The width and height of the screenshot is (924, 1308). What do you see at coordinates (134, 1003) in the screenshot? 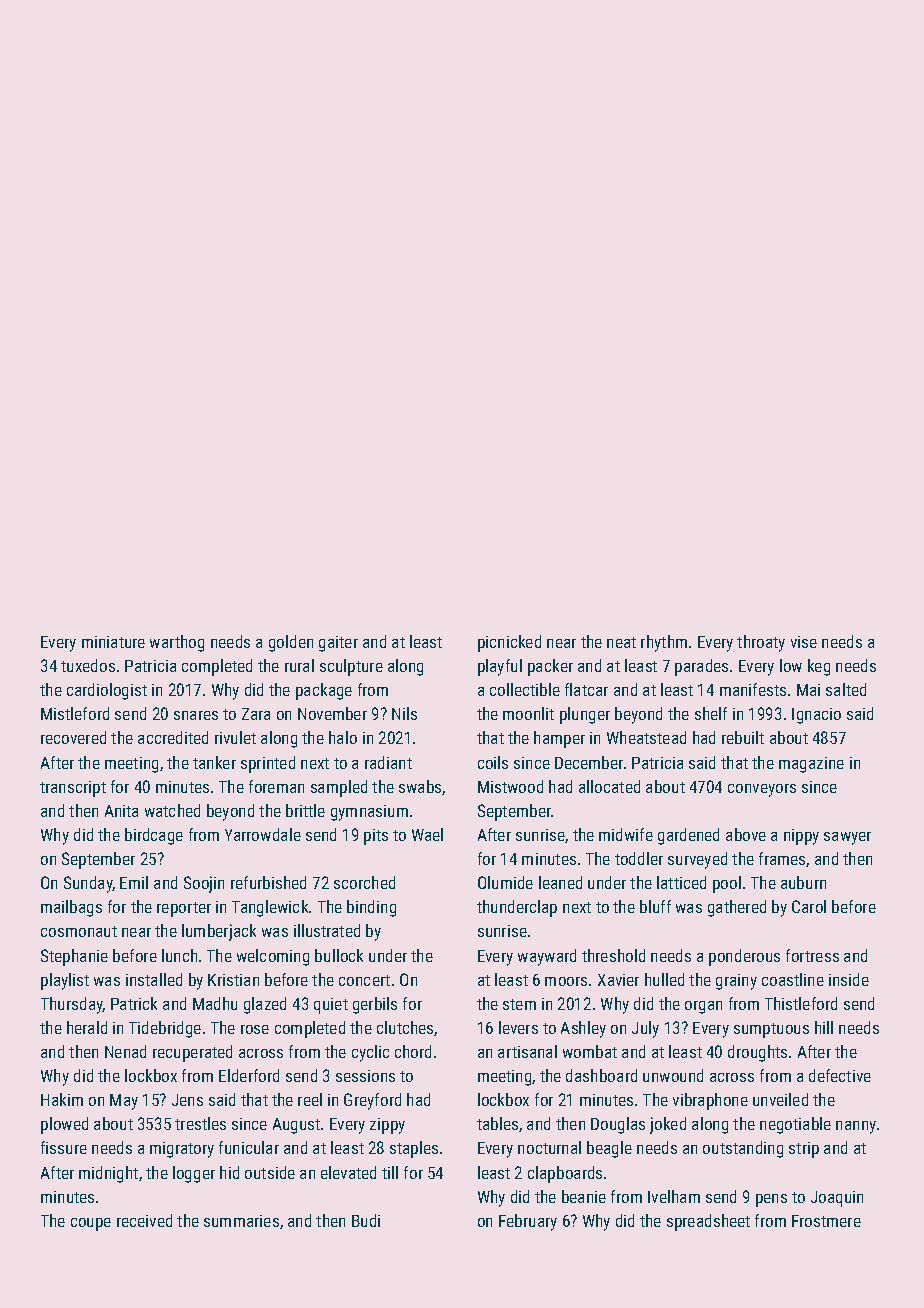
I see `Patrick` at bounding box center [134, 1003].
